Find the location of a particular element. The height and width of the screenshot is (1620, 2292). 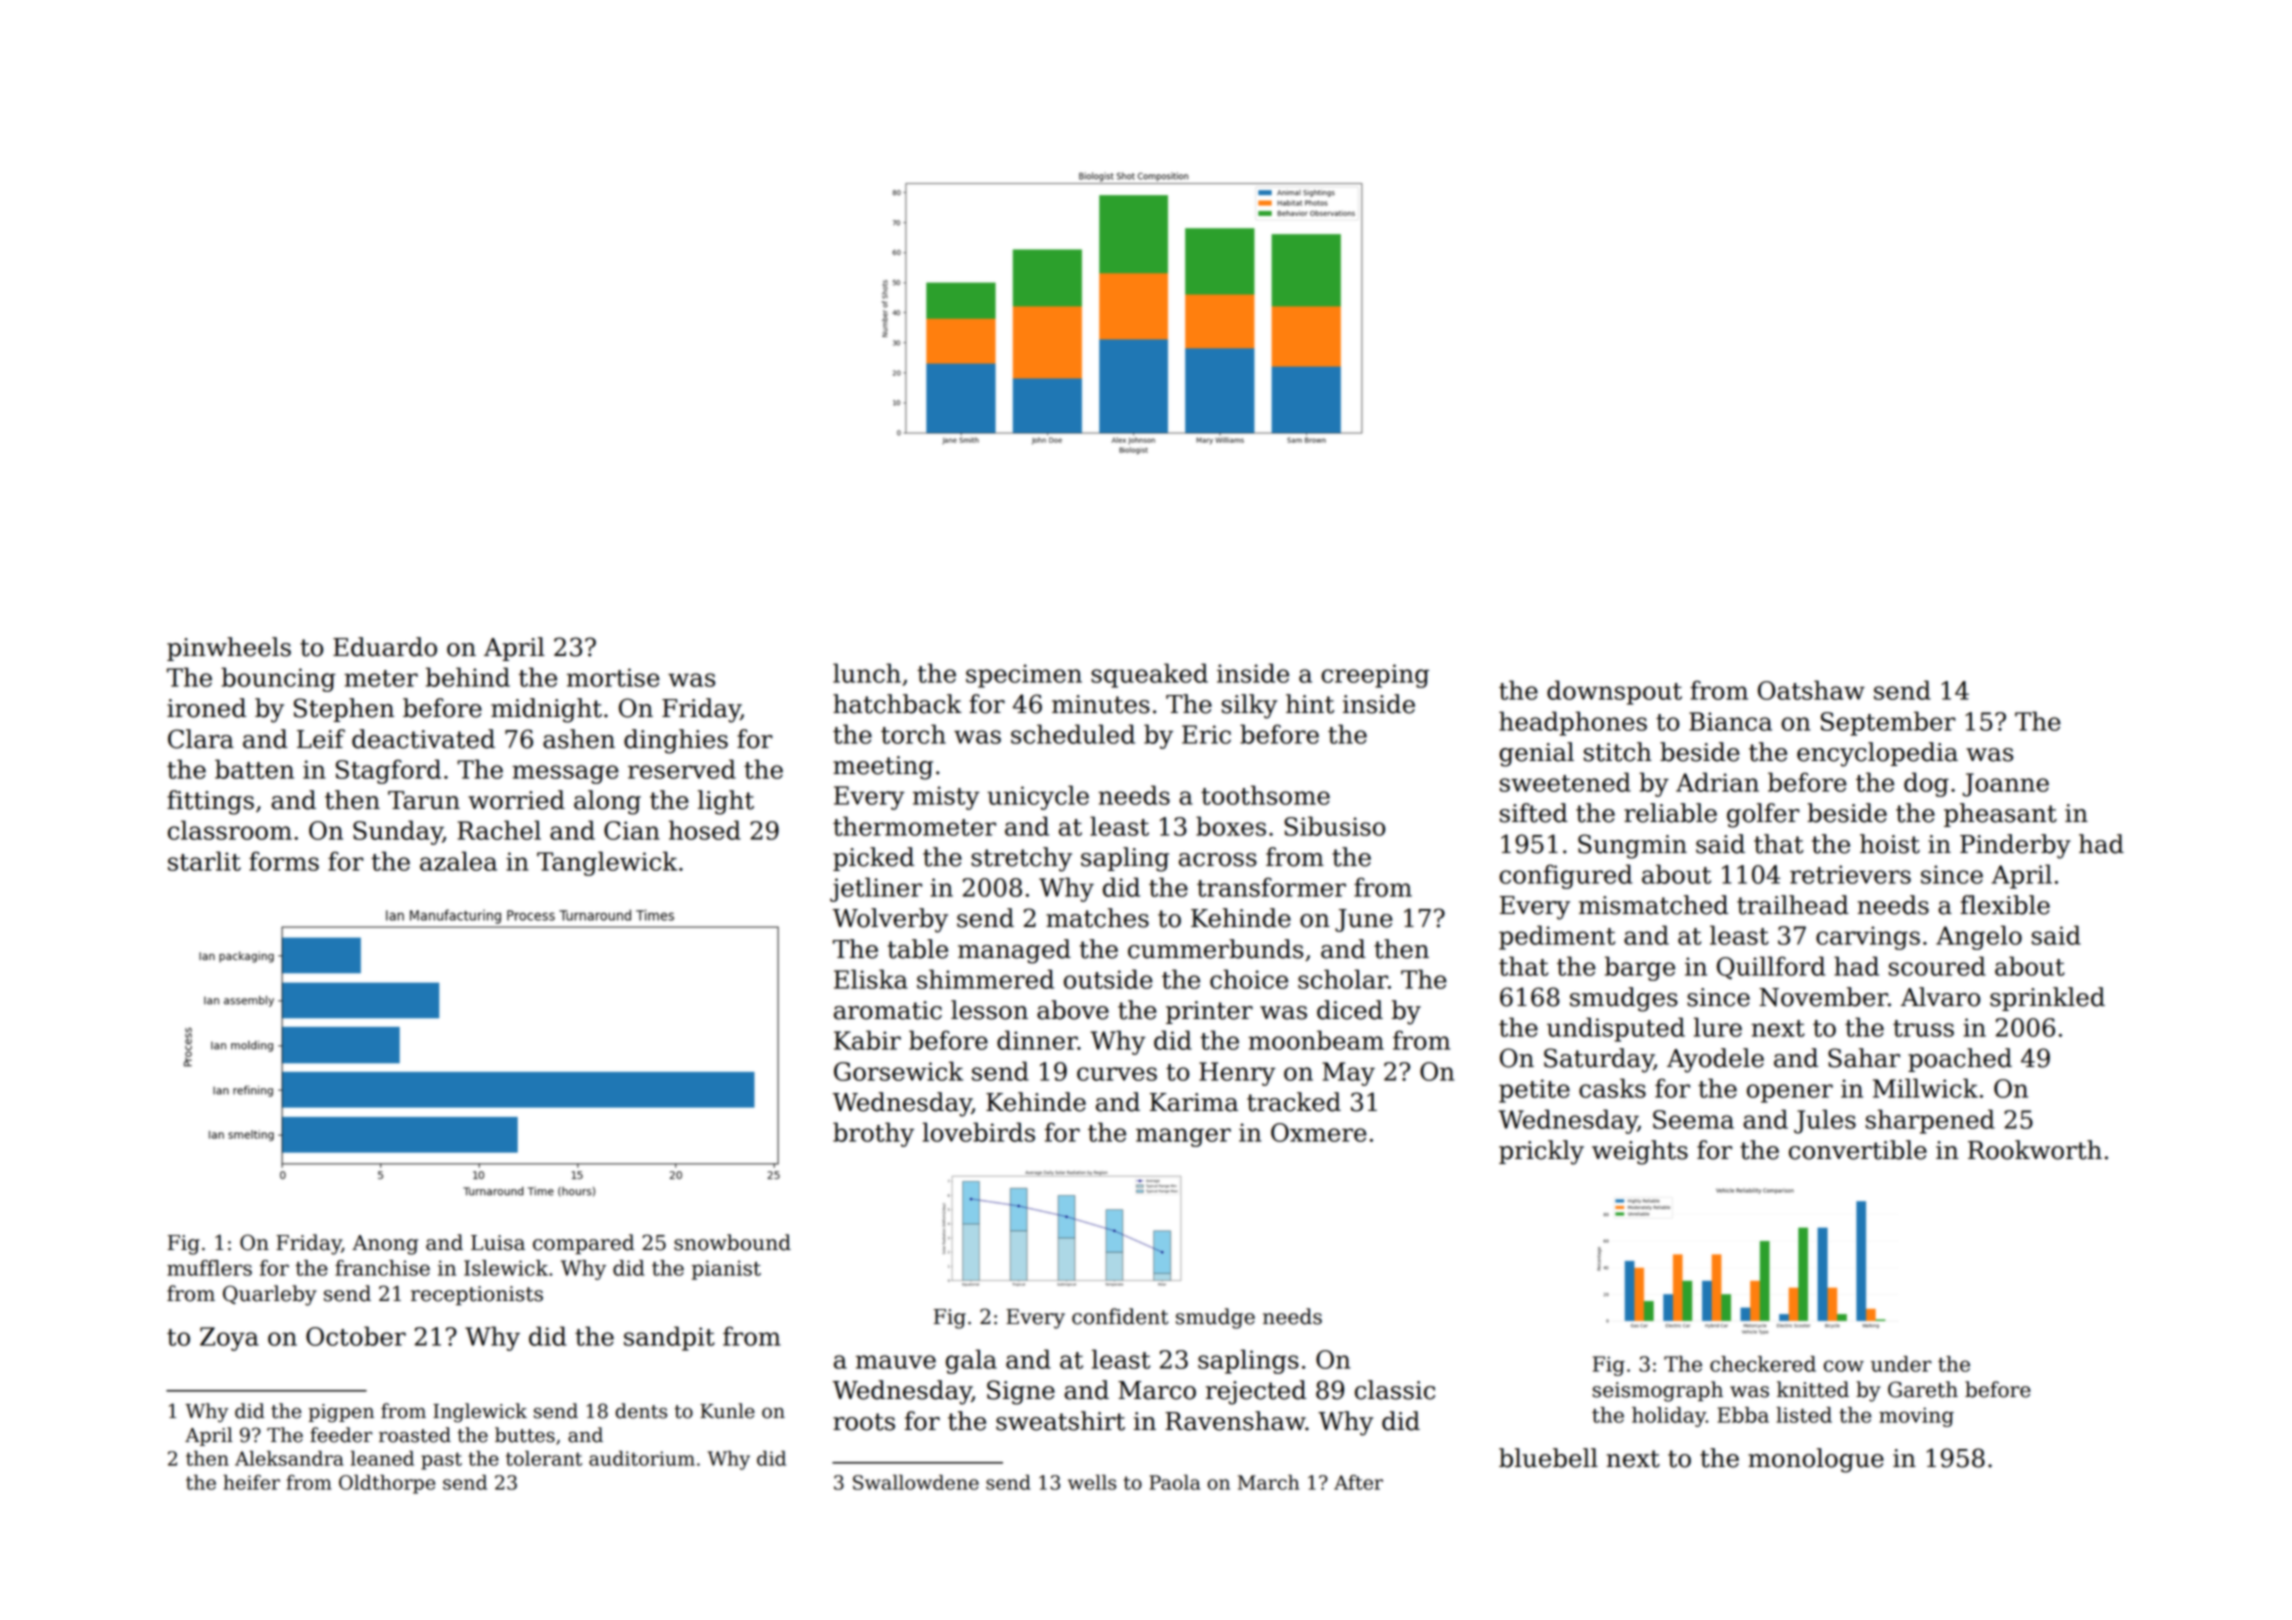

lovebirds is located at coordinates (978, 1132).
